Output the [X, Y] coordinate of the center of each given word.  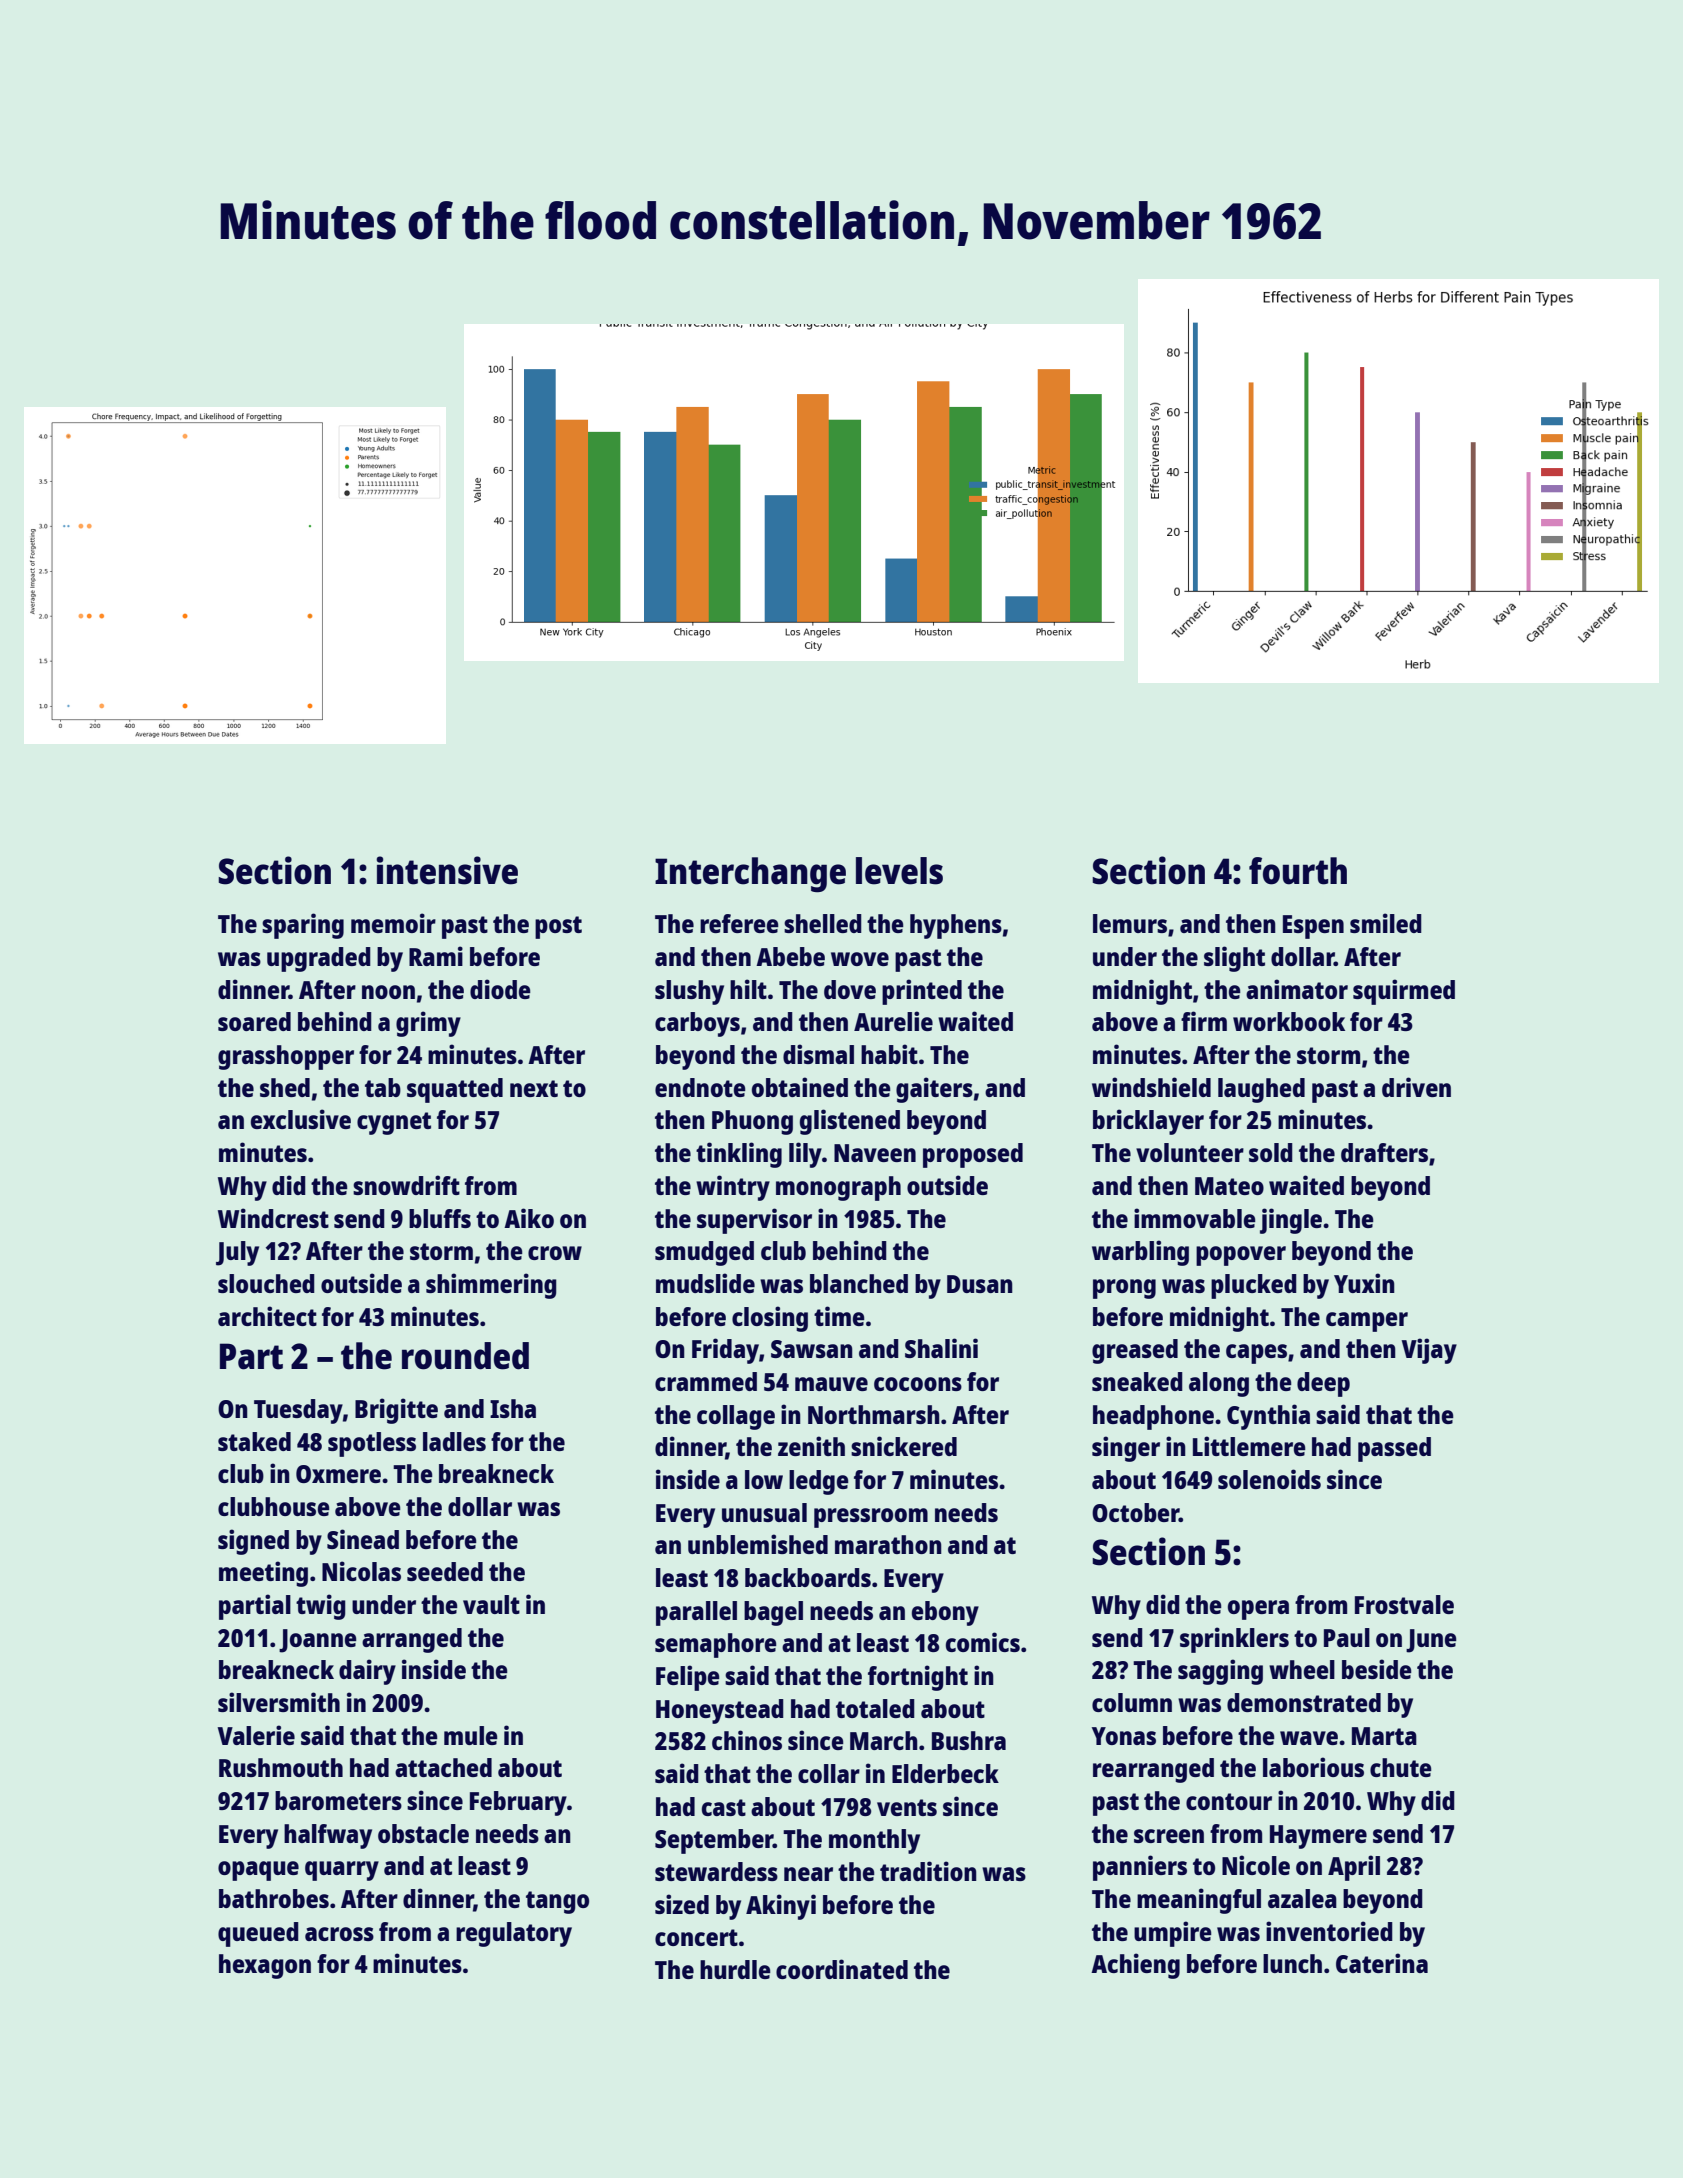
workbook [1289, 1021]
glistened [850, 1122]
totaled [875, 1708]
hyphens [956, 926]
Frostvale [1404, 1604]
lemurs [1130, 923]
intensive [447, 870]
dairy [367, 1672]
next [534, 1088]
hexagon [265, 1966]
